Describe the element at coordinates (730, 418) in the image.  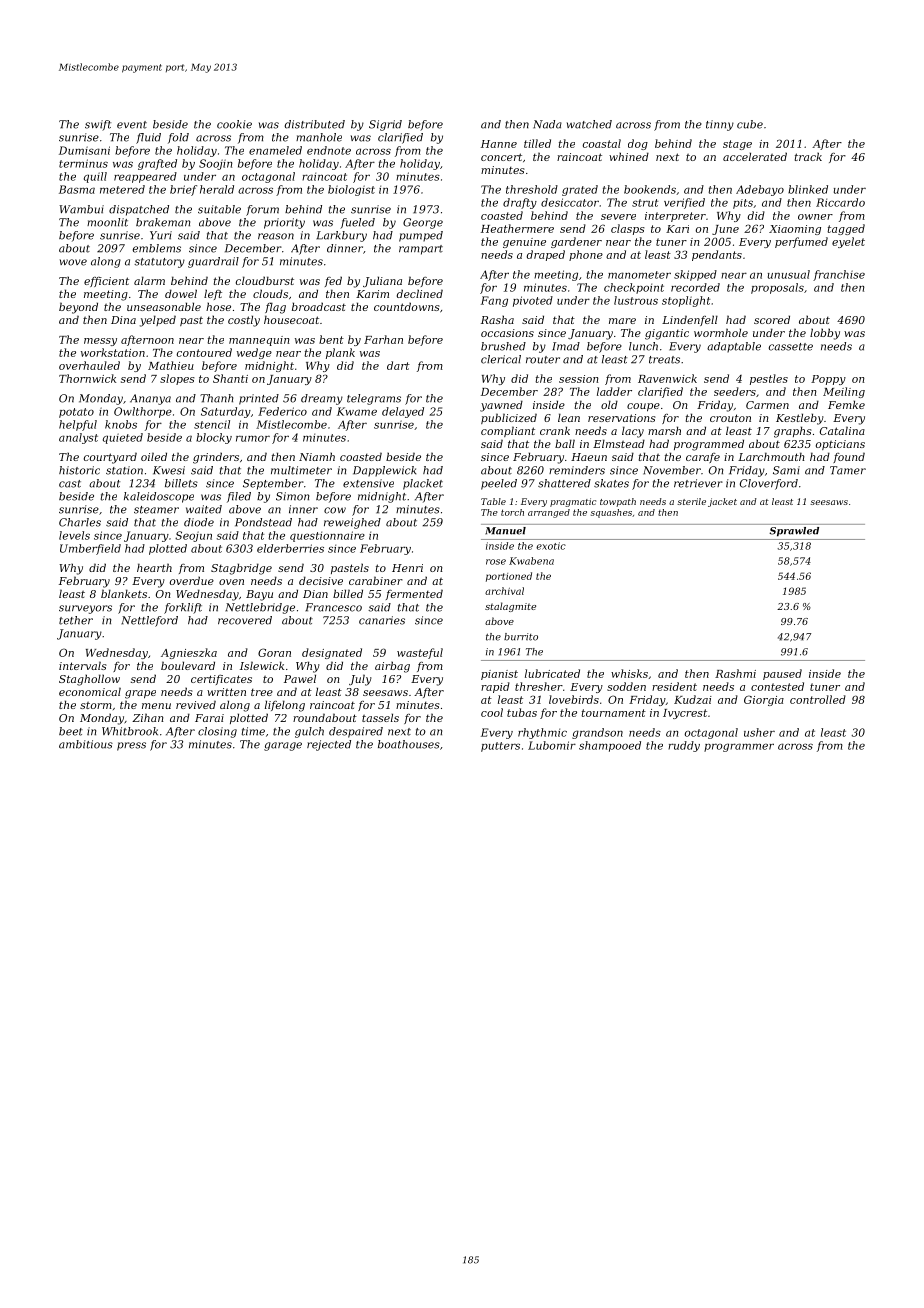
I see `crouton` at that location.
